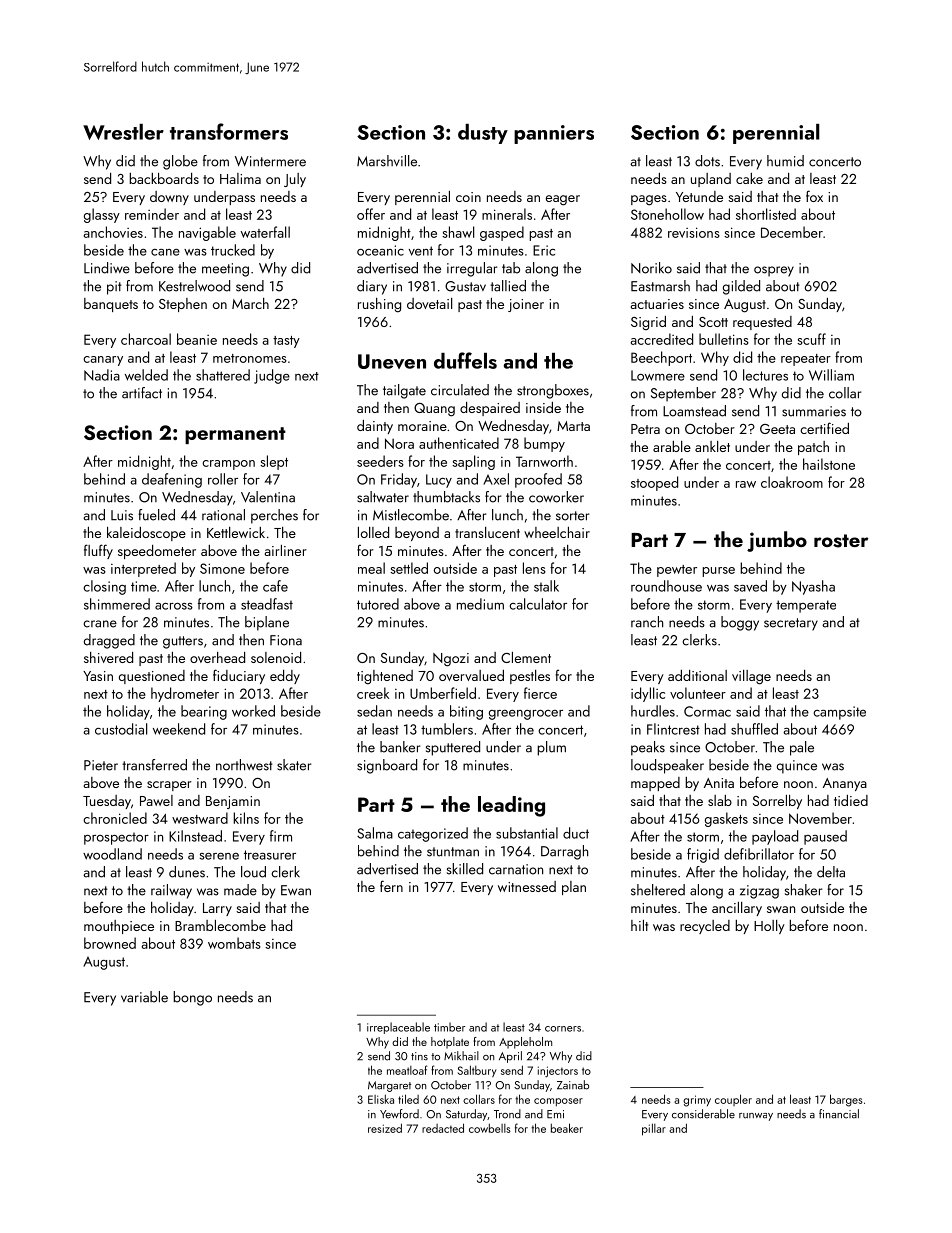  I want to click on settled, so click(409, 568).
